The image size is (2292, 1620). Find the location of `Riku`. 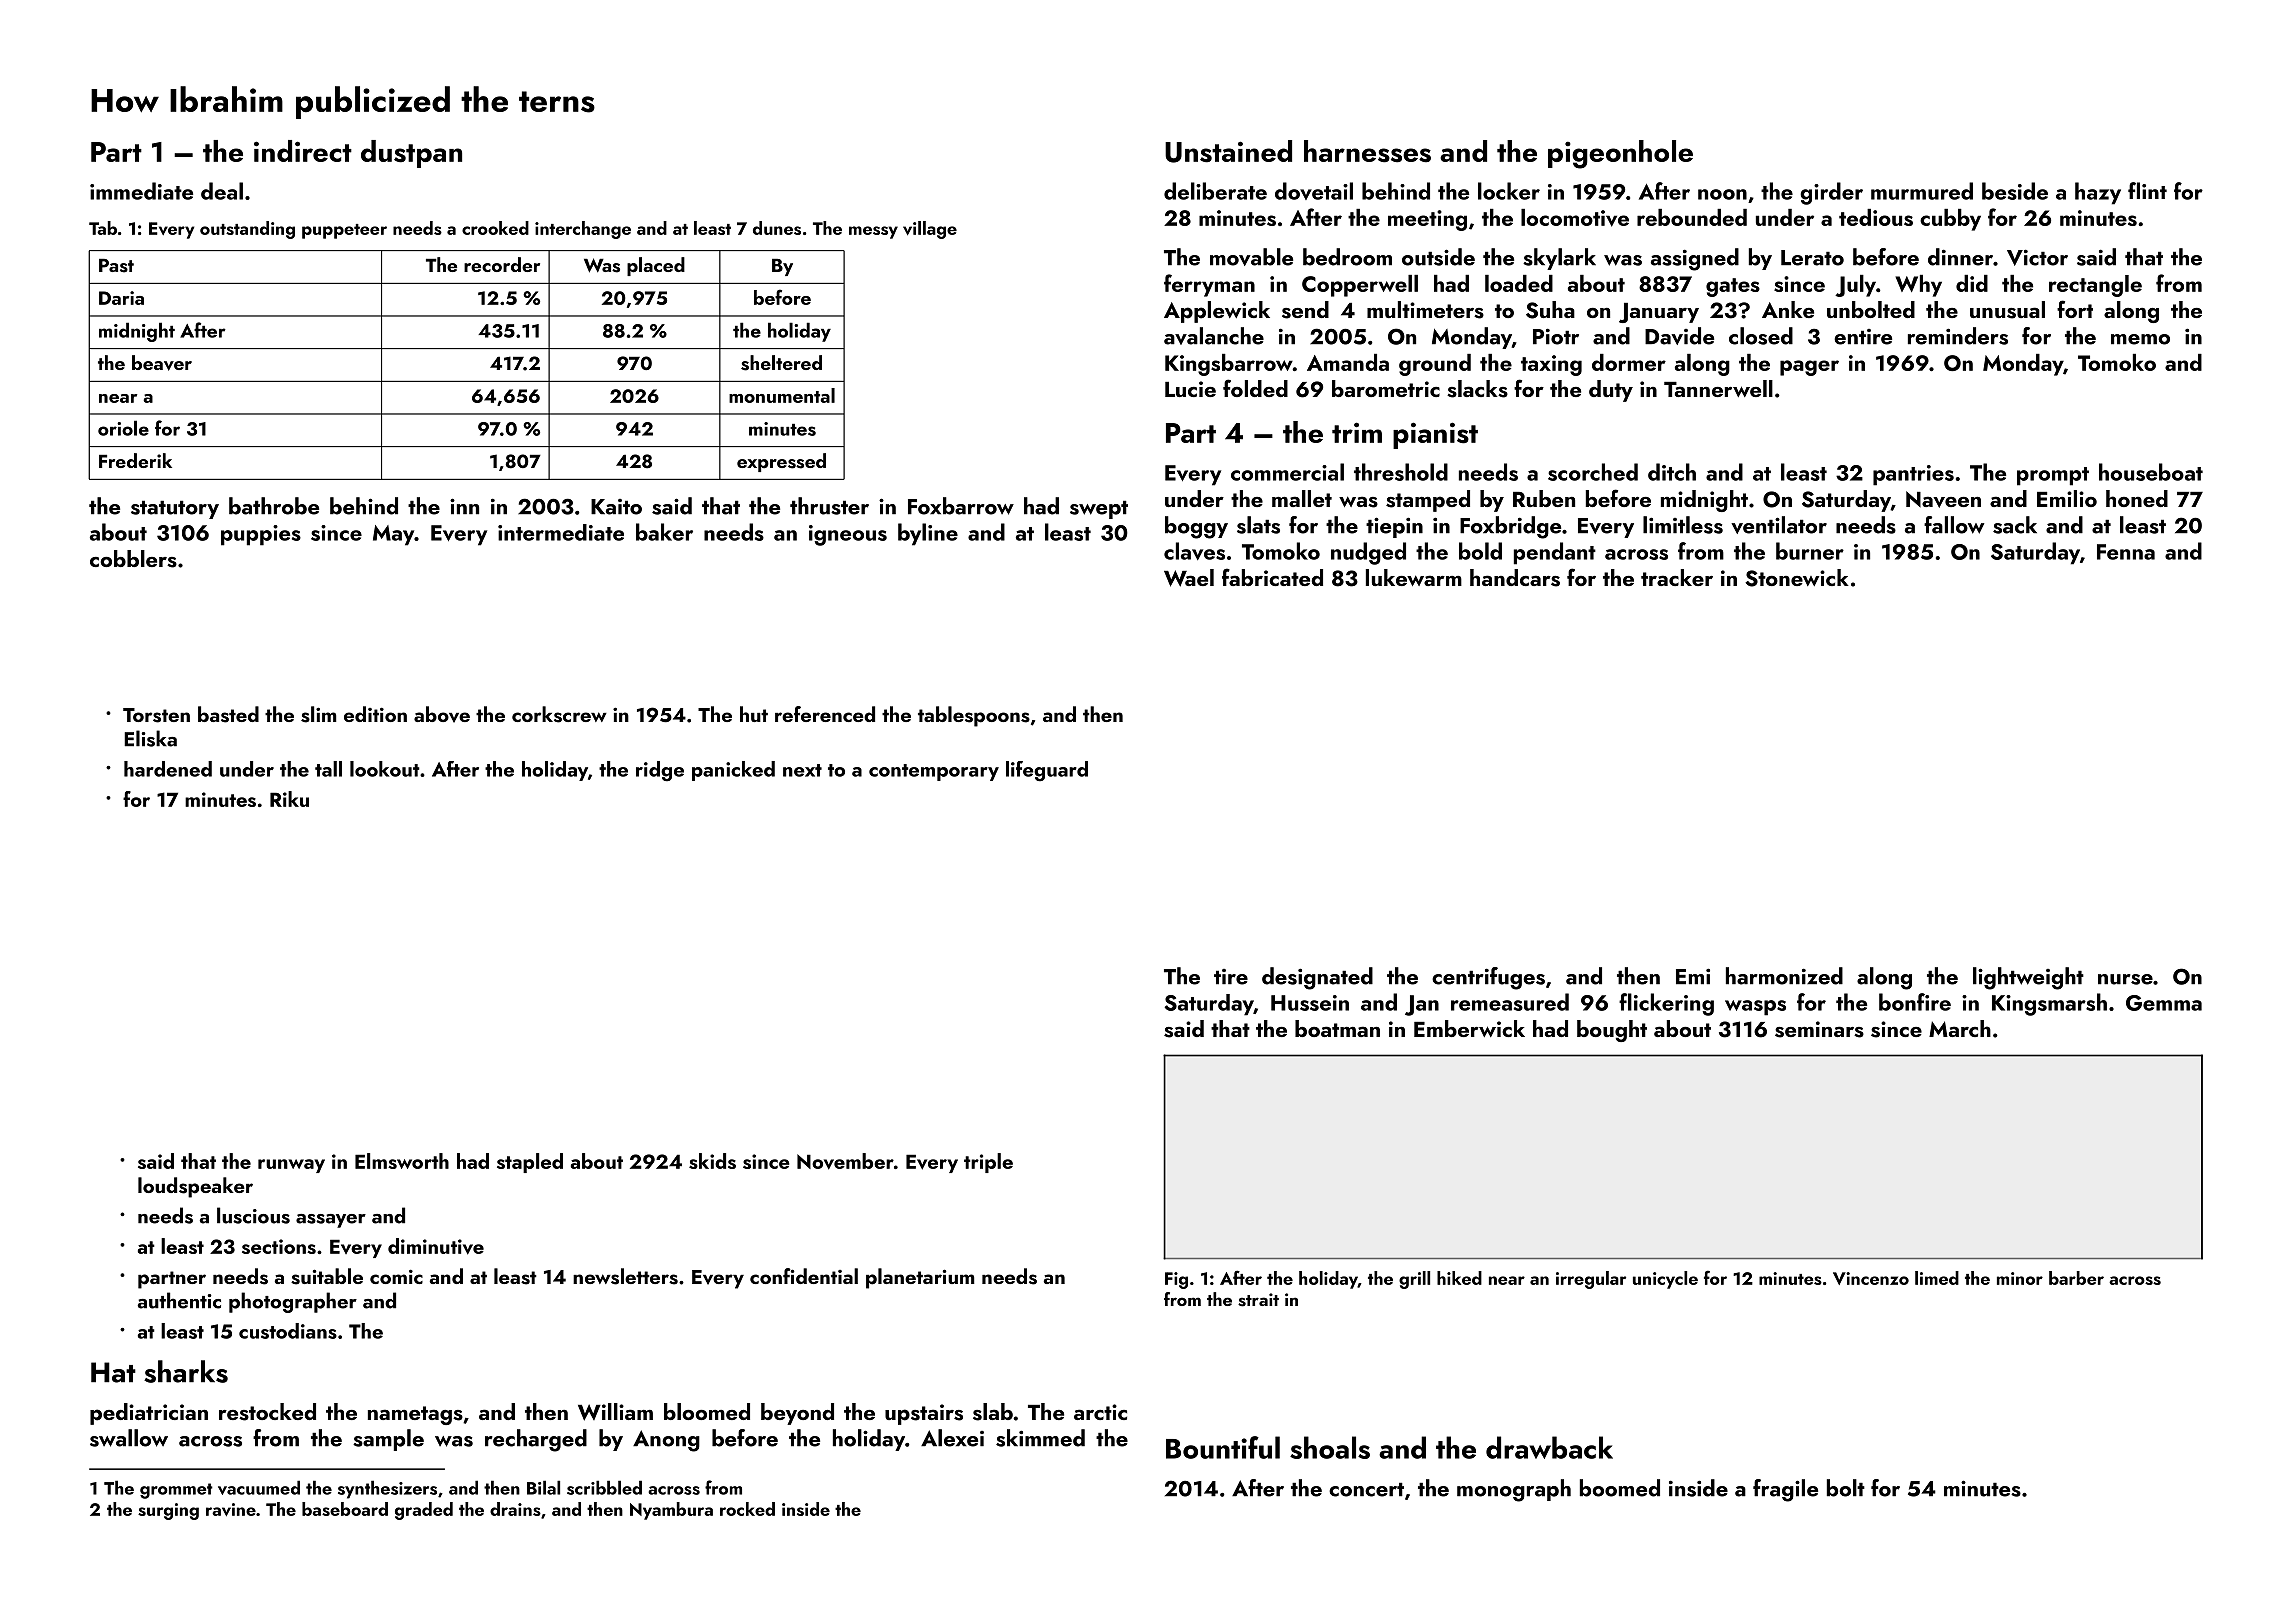

Riku is located at coordinates (289, 799).
